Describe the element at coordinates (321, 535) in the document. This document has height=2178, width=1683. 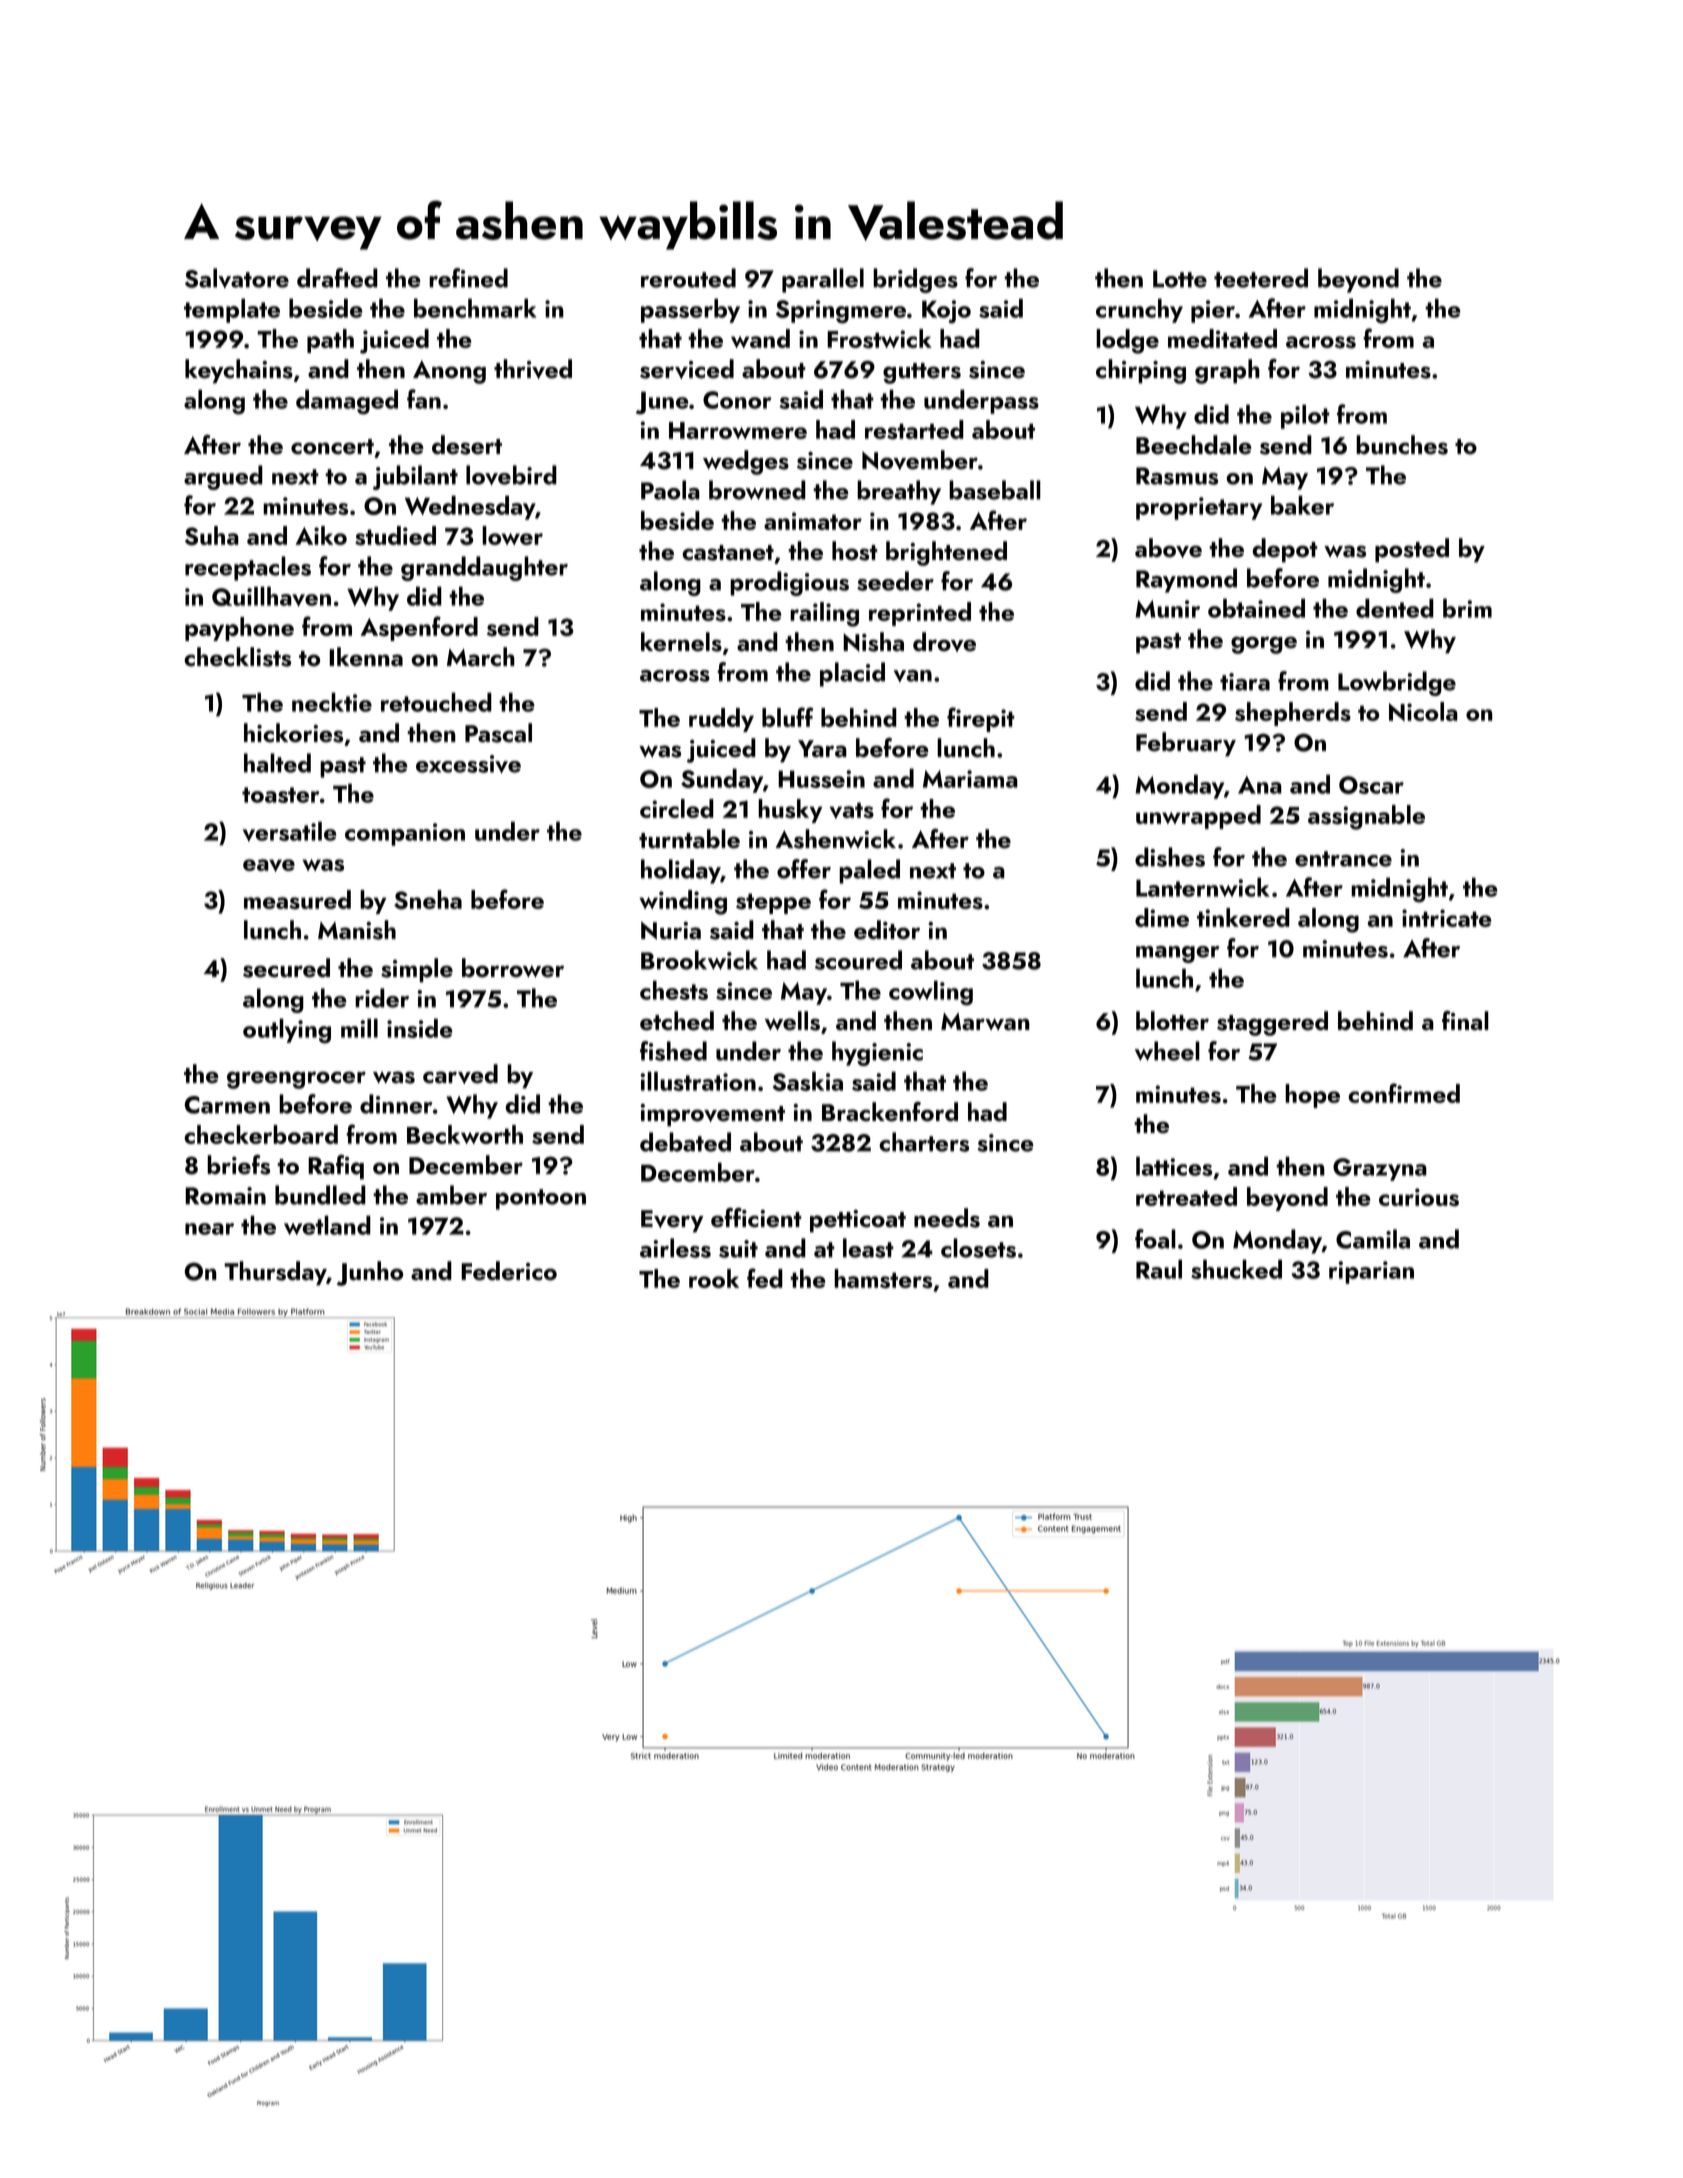
I see `Aiko` at that location.
